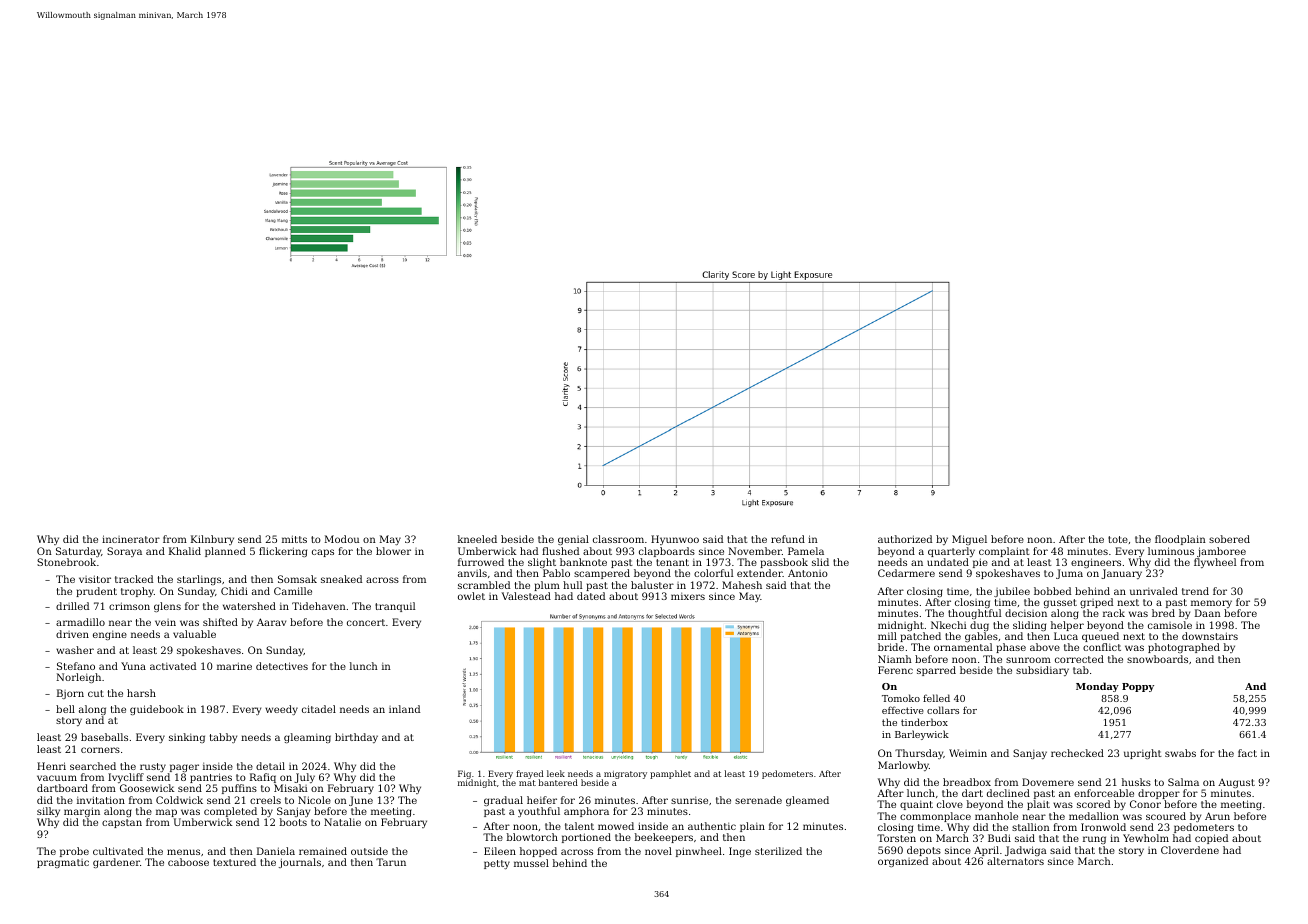 Image resolution: width=1308 pixels, height=924 pixels. Describe the element at coordinates (1163, 613) in the page. I see `bred` at that location.
